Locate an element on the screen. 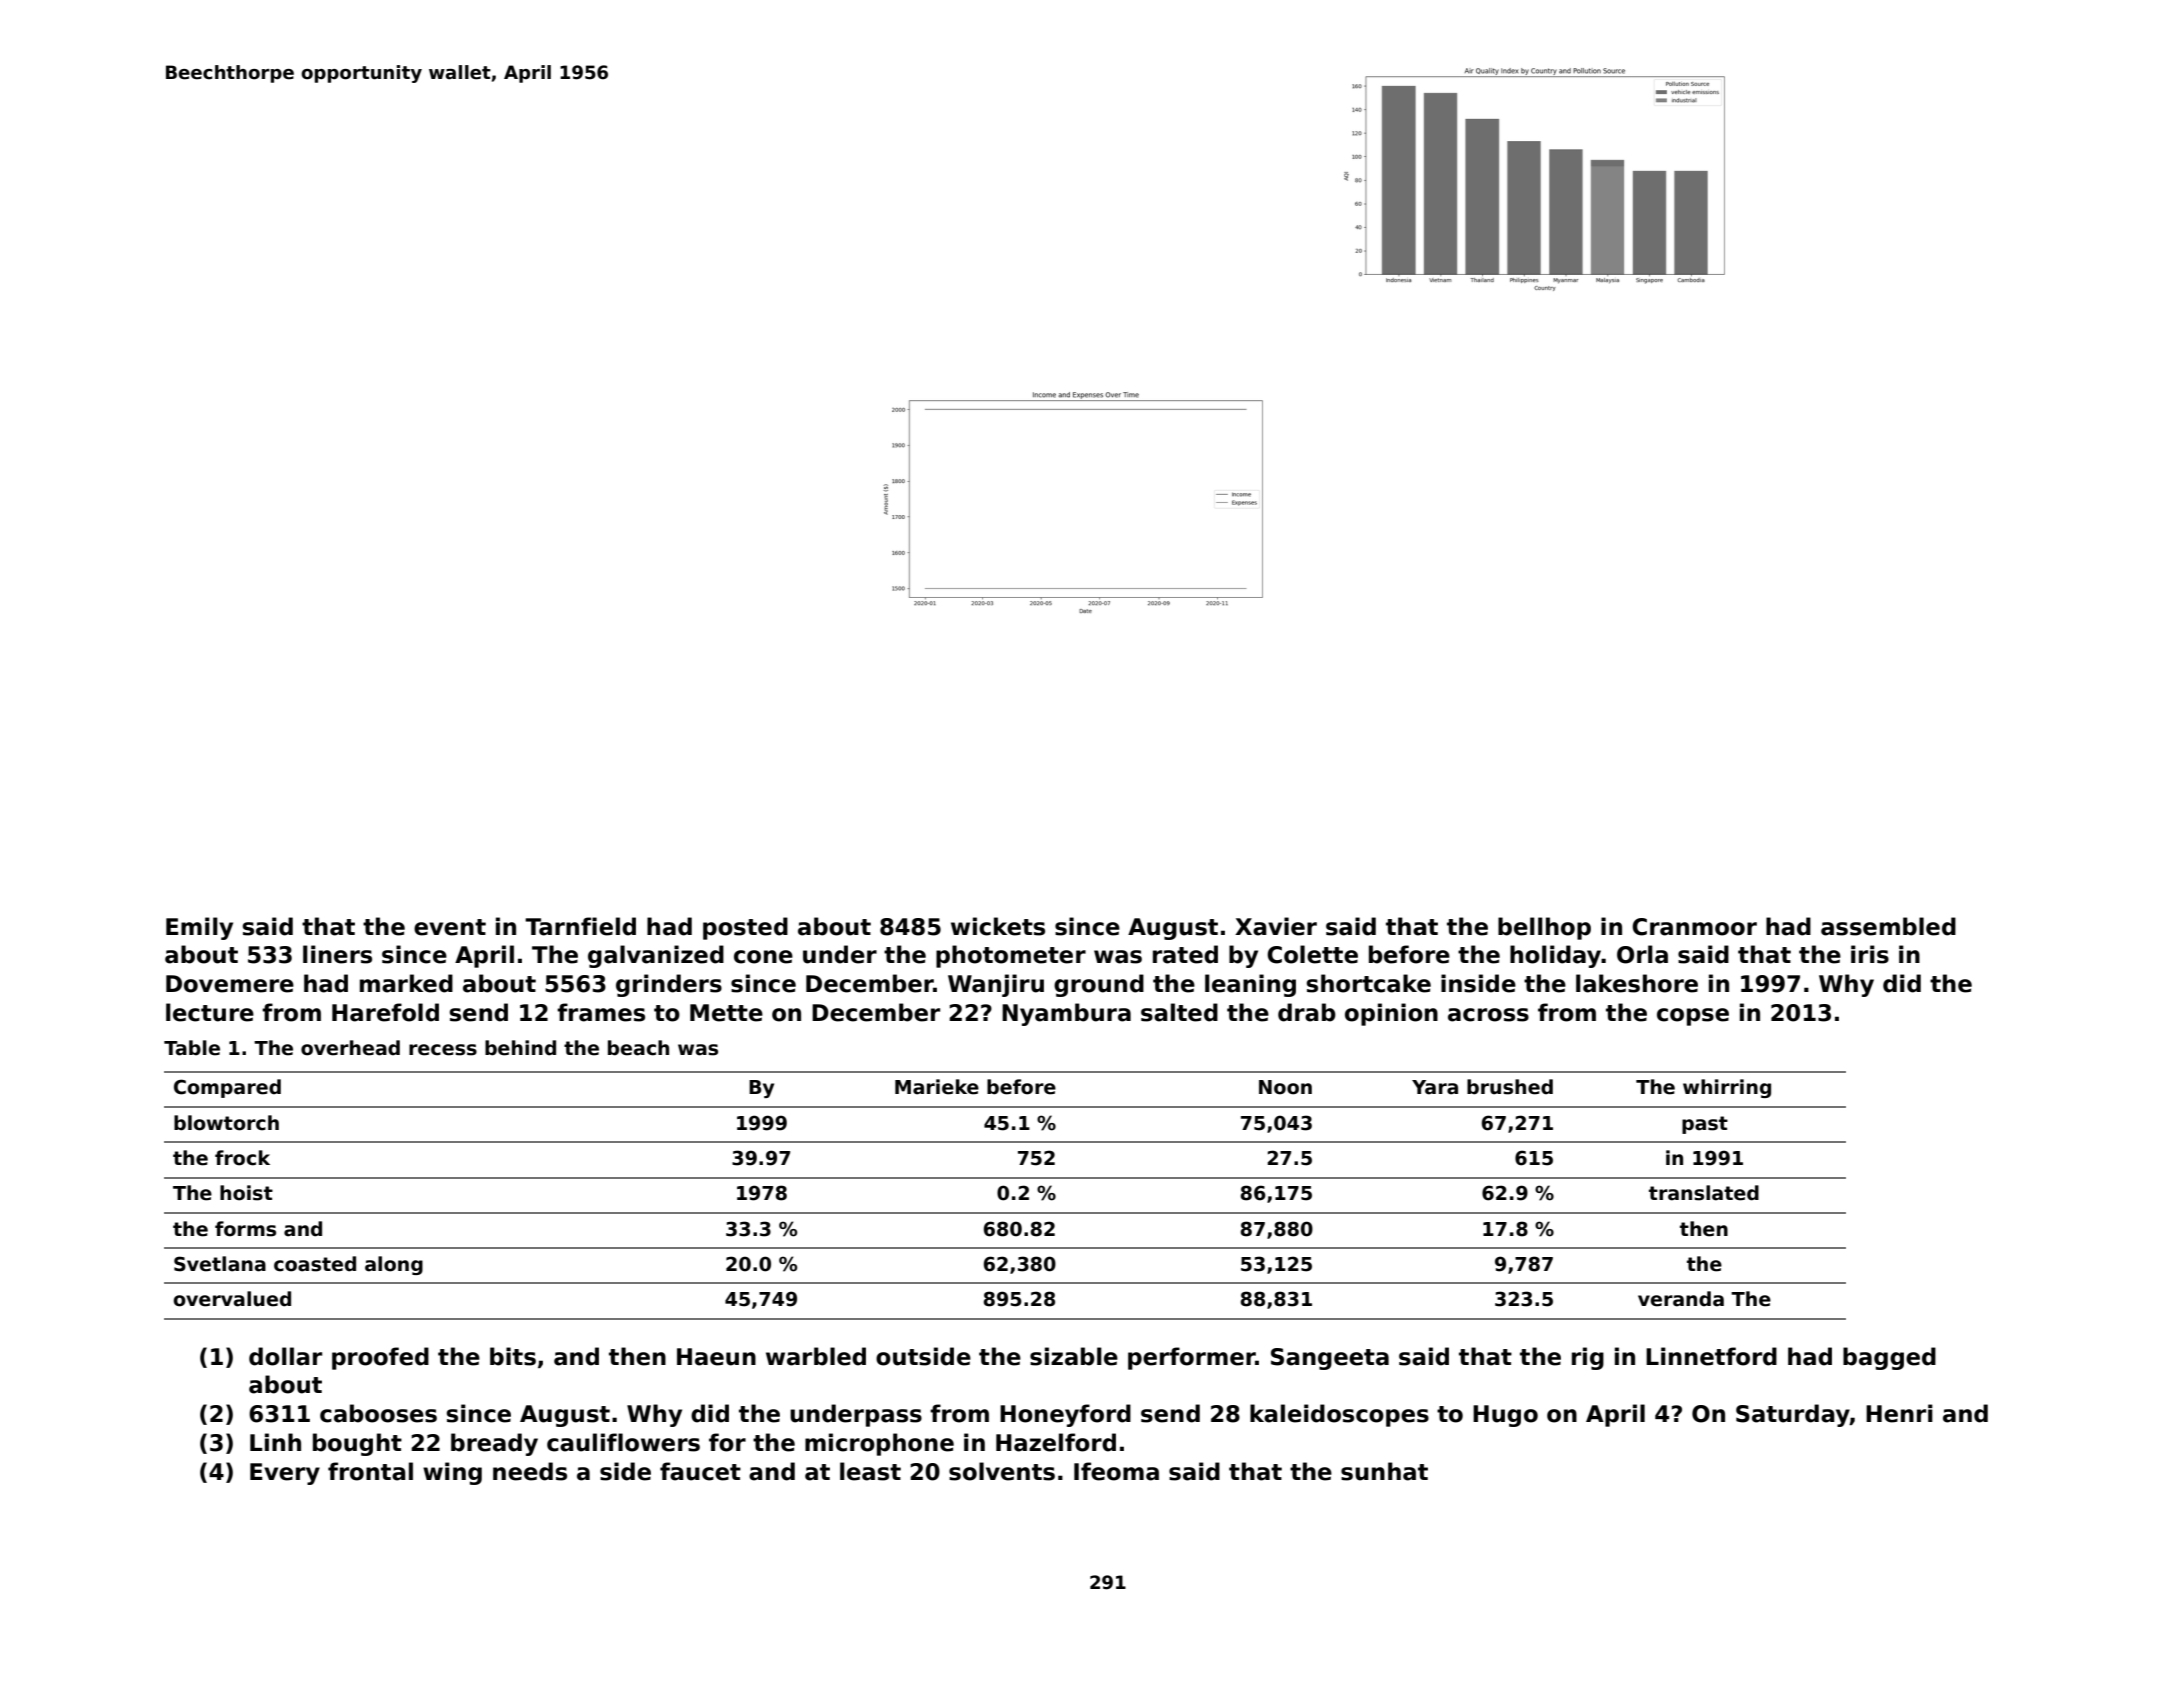 This screenshot has height=1683, width=2178. translated is located at coordinates (1704, 1193).
